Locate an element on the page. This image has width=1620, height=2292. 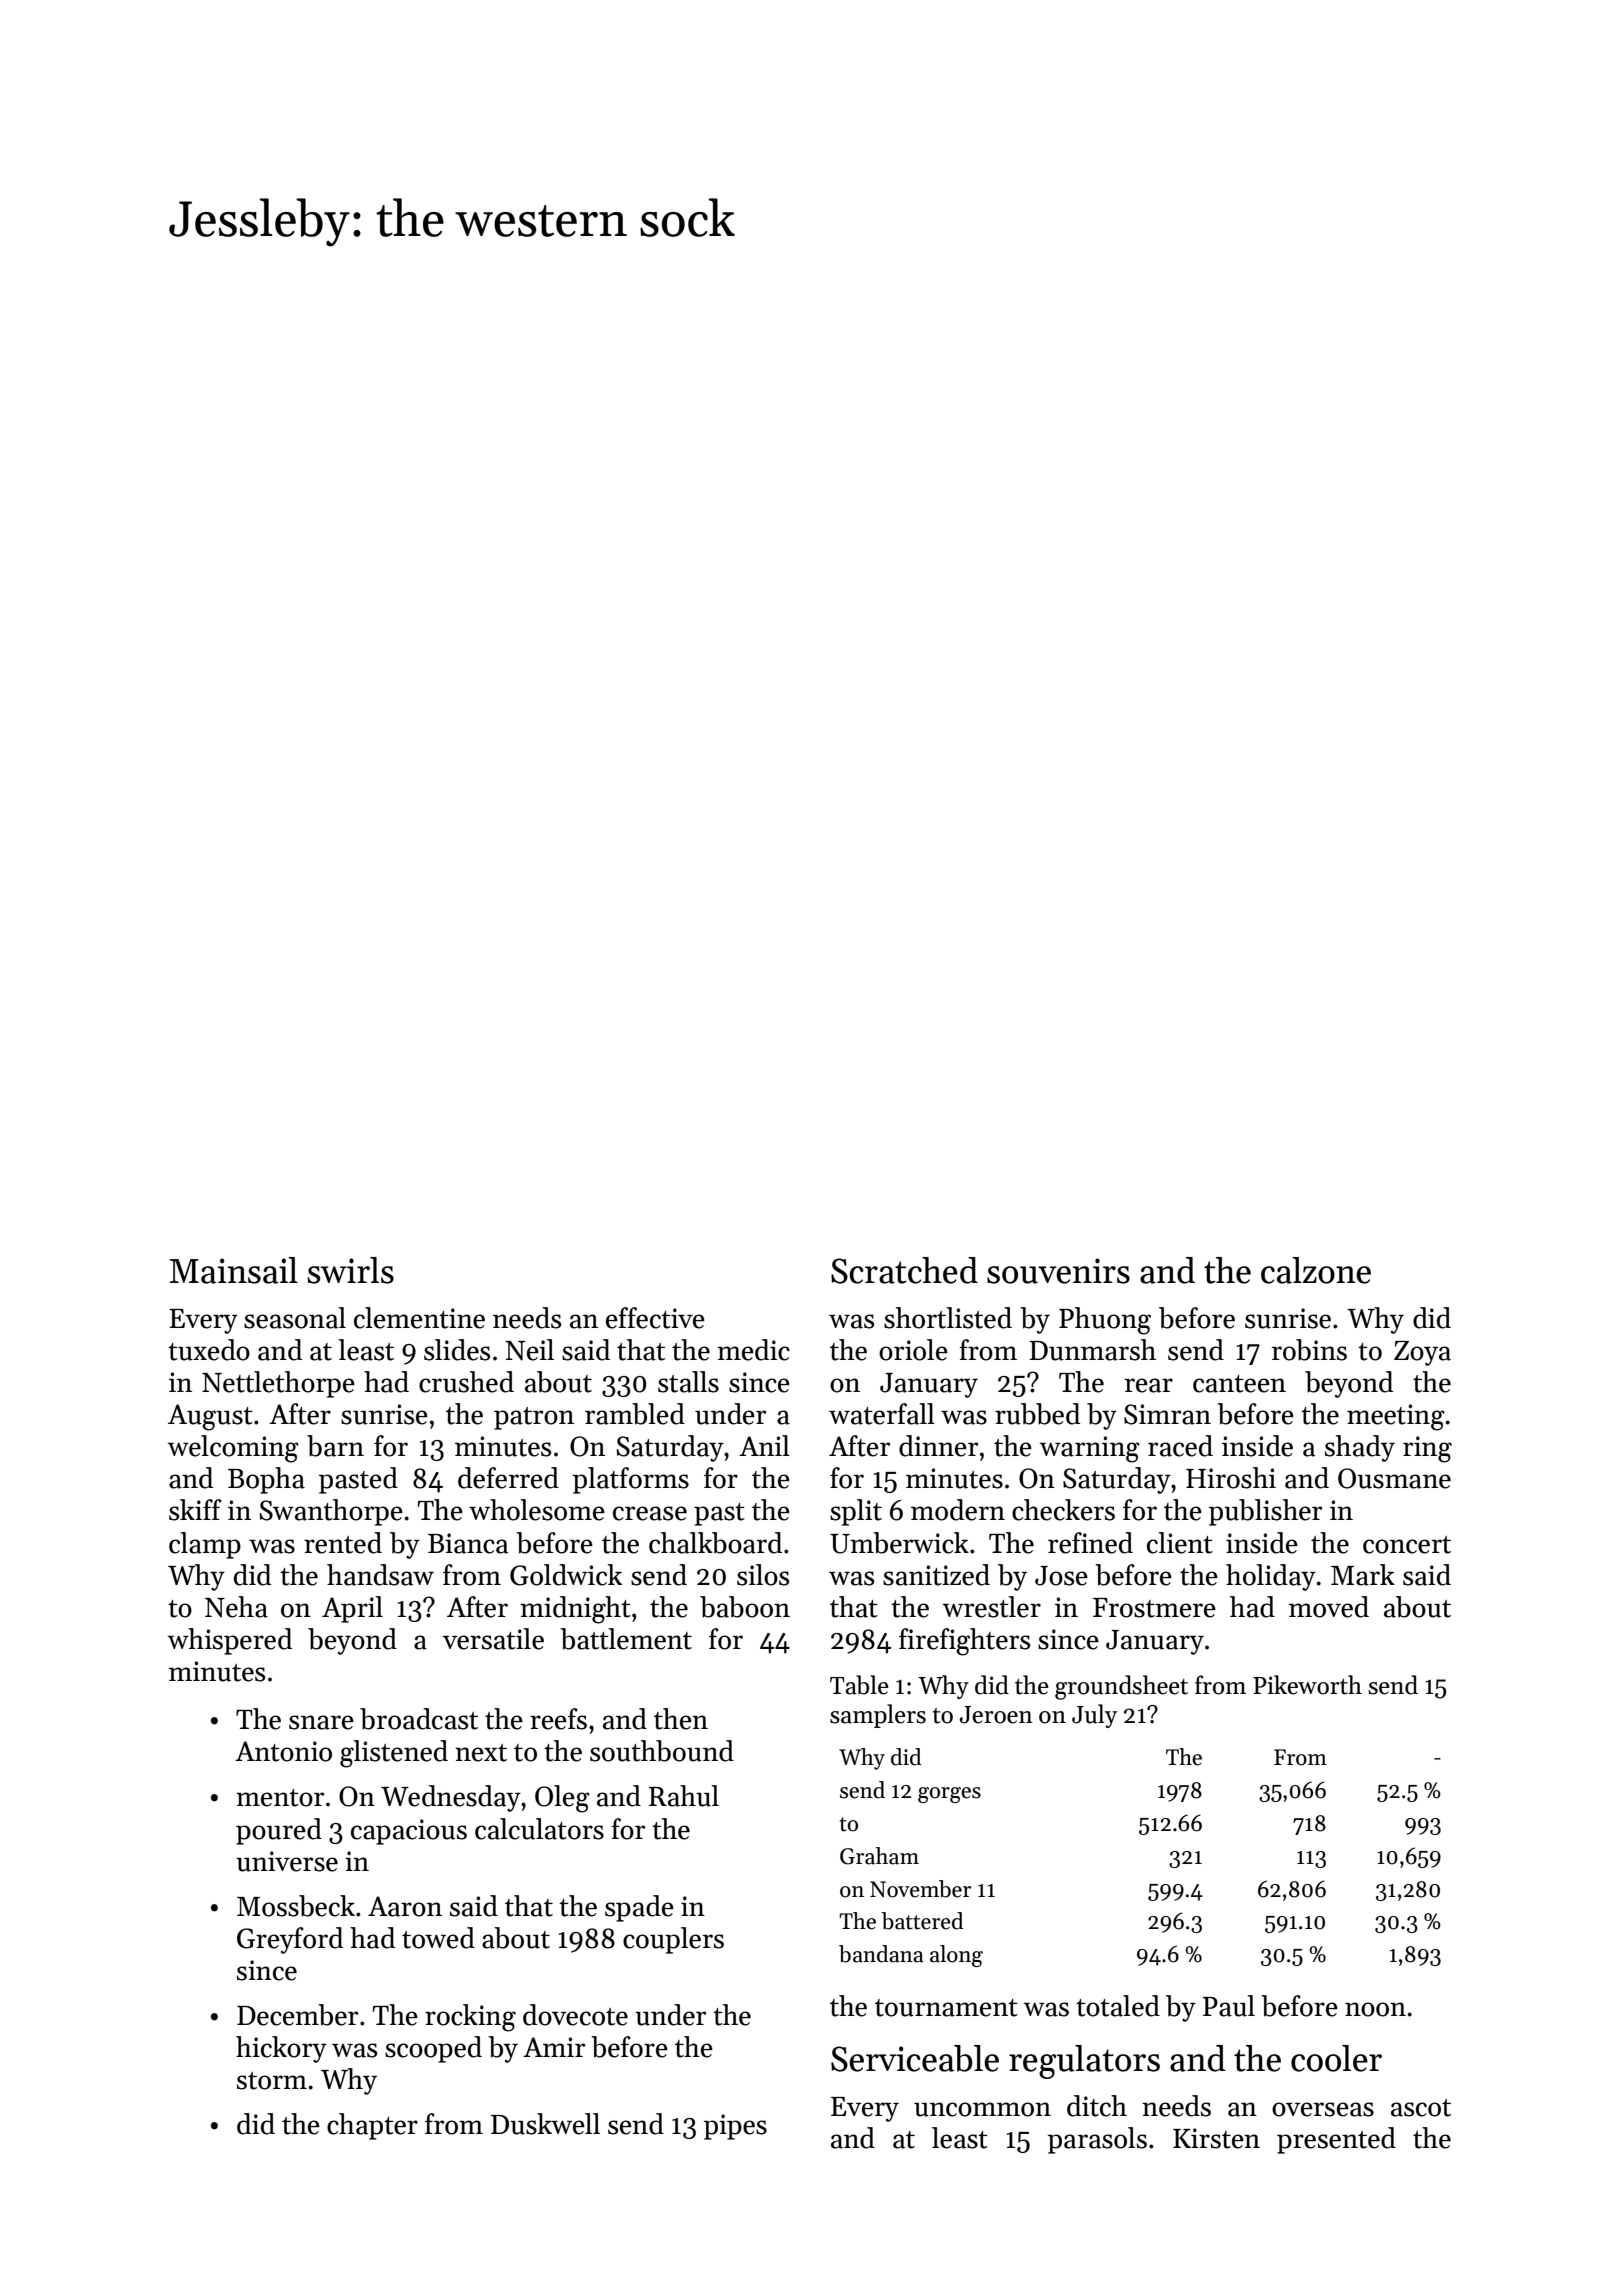
Scratched is located at coordinates (904, 1270).
